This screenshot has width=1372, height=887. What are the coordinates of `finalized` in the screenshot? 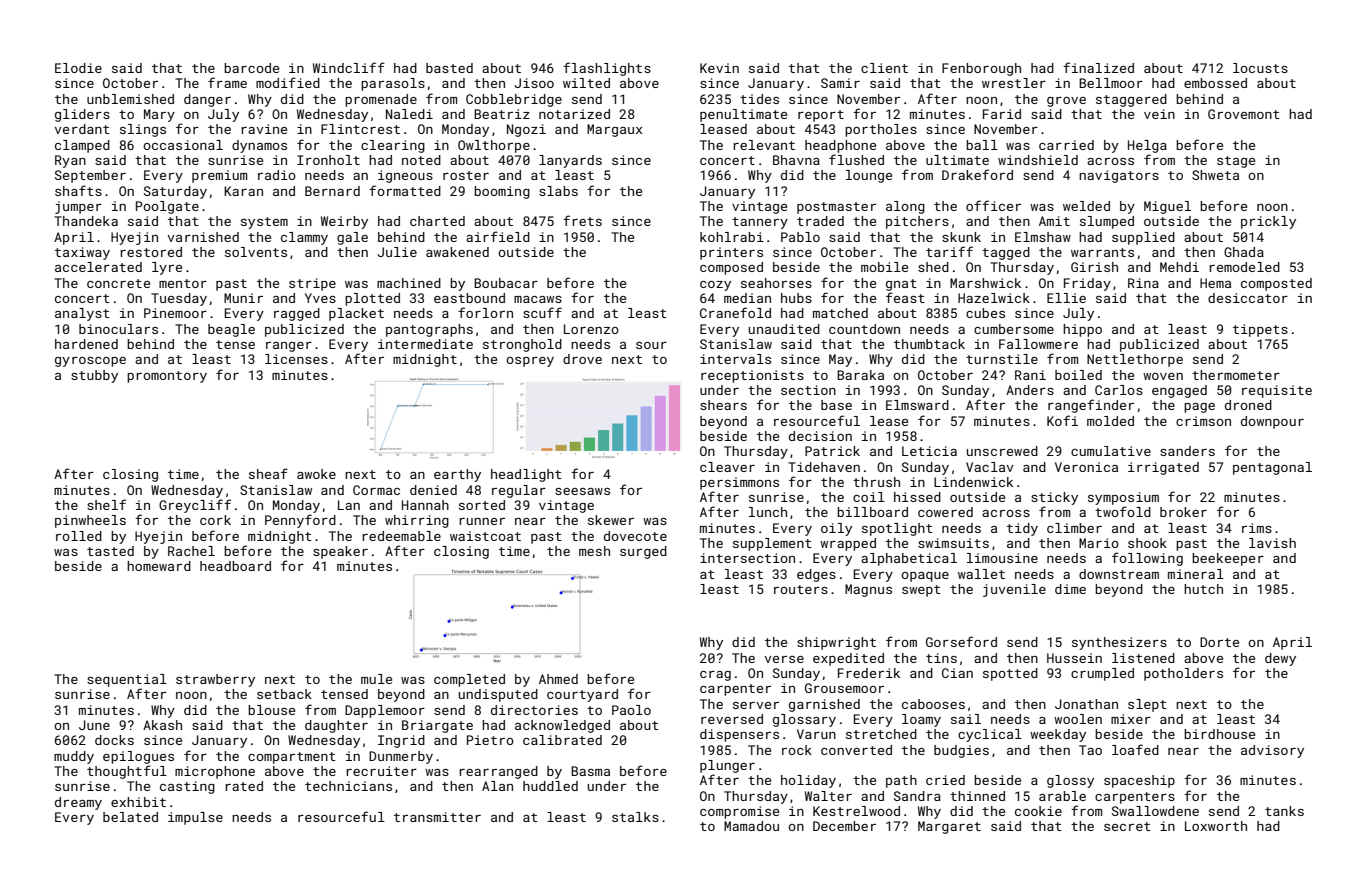 It's located at (1098, 67).
